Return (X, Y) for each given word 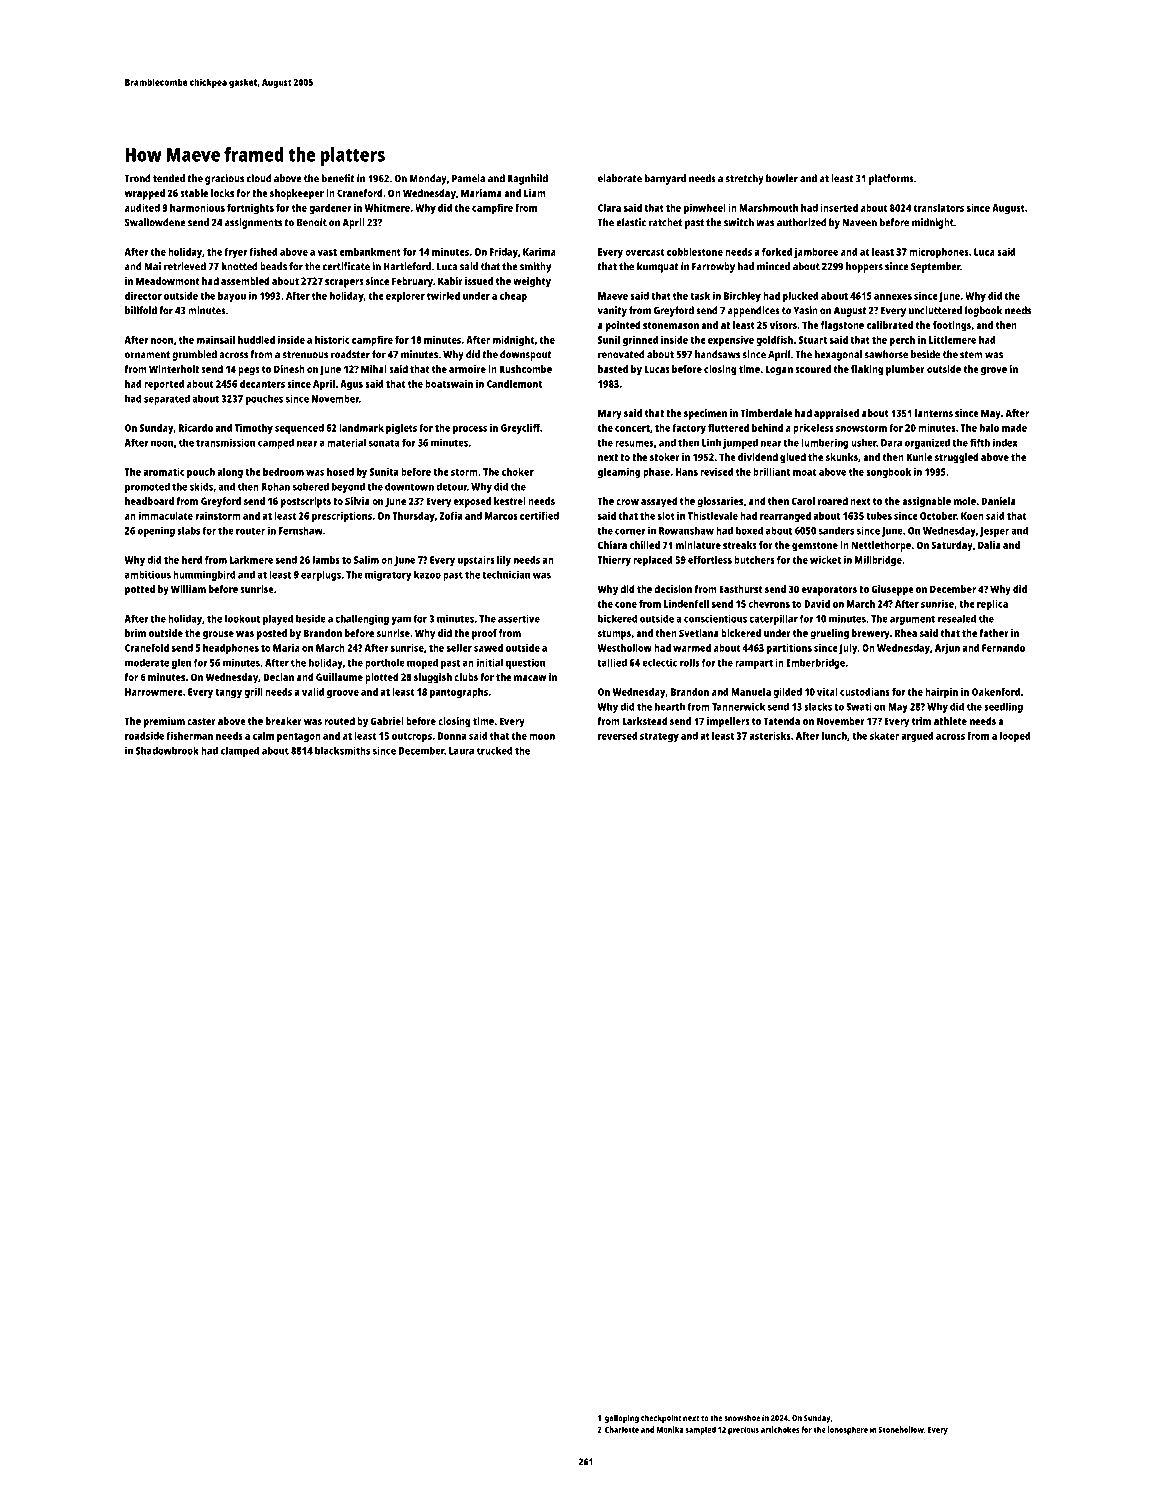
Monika (670, 1429)
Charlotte (622, 1429)
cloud (259, 178)
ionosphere (847, 1430)
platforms (891, 179)
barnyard (665, 179)
